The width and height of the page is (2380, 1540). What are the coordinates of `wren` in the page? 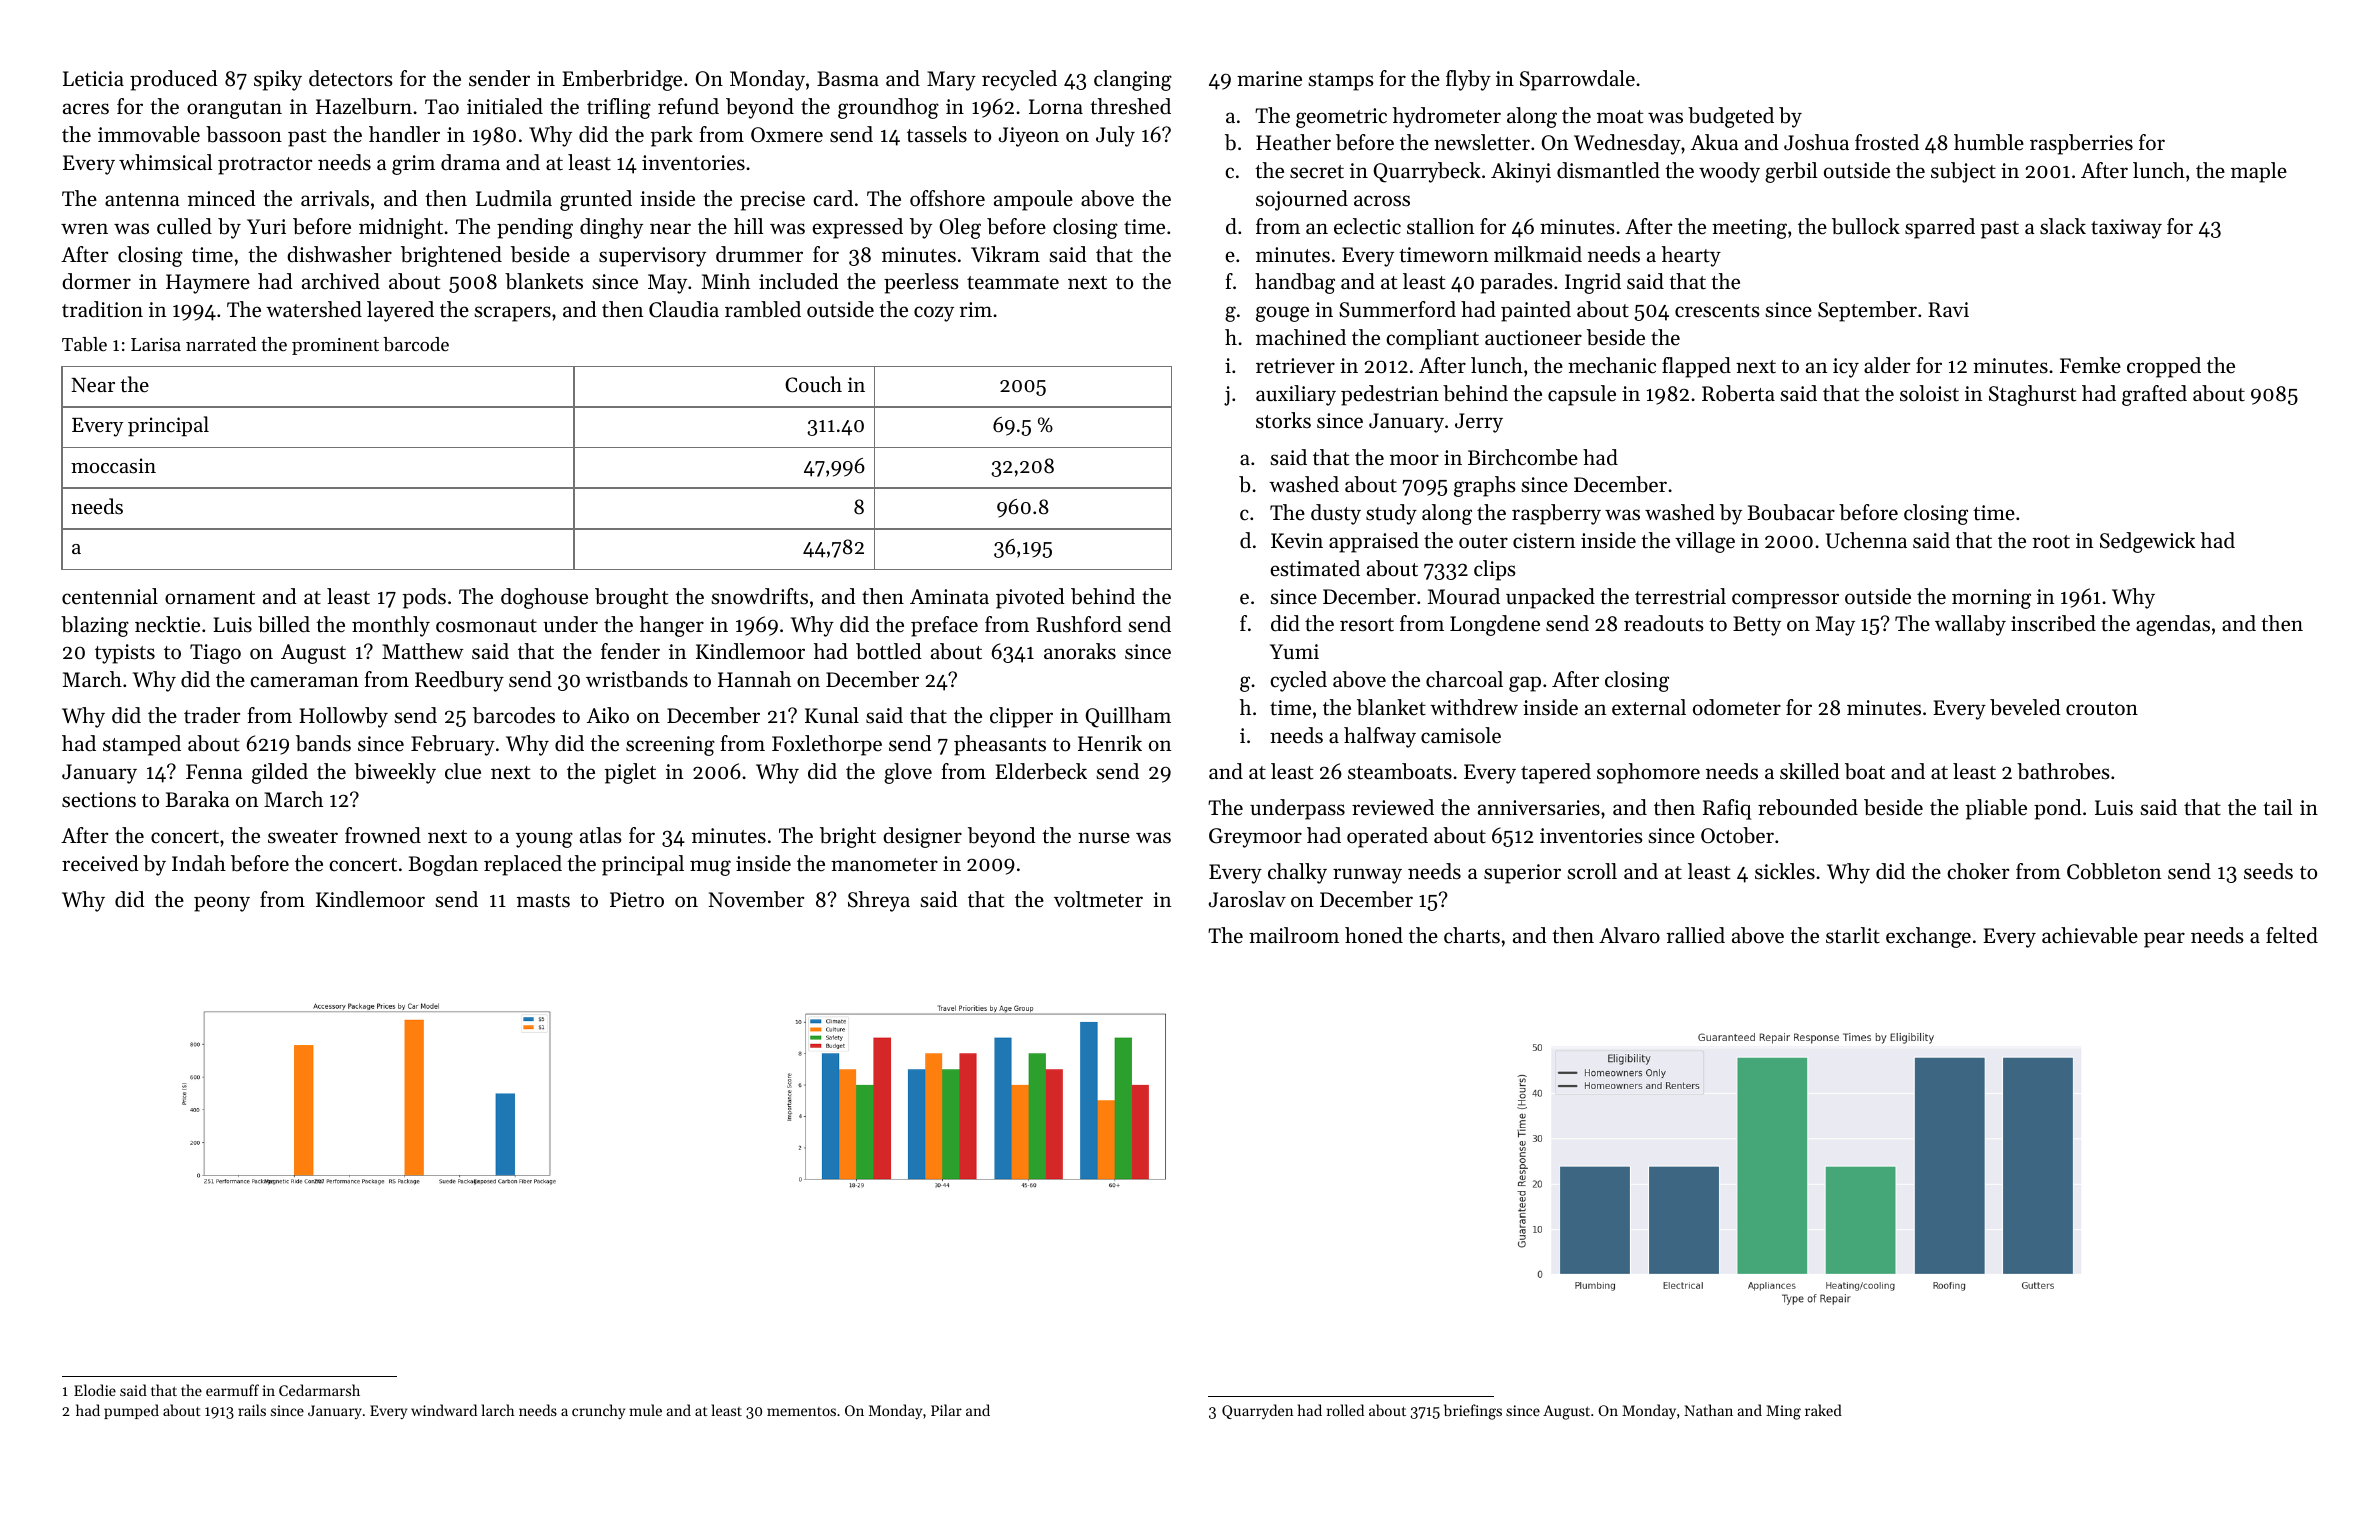 It's located at (84, 229).
